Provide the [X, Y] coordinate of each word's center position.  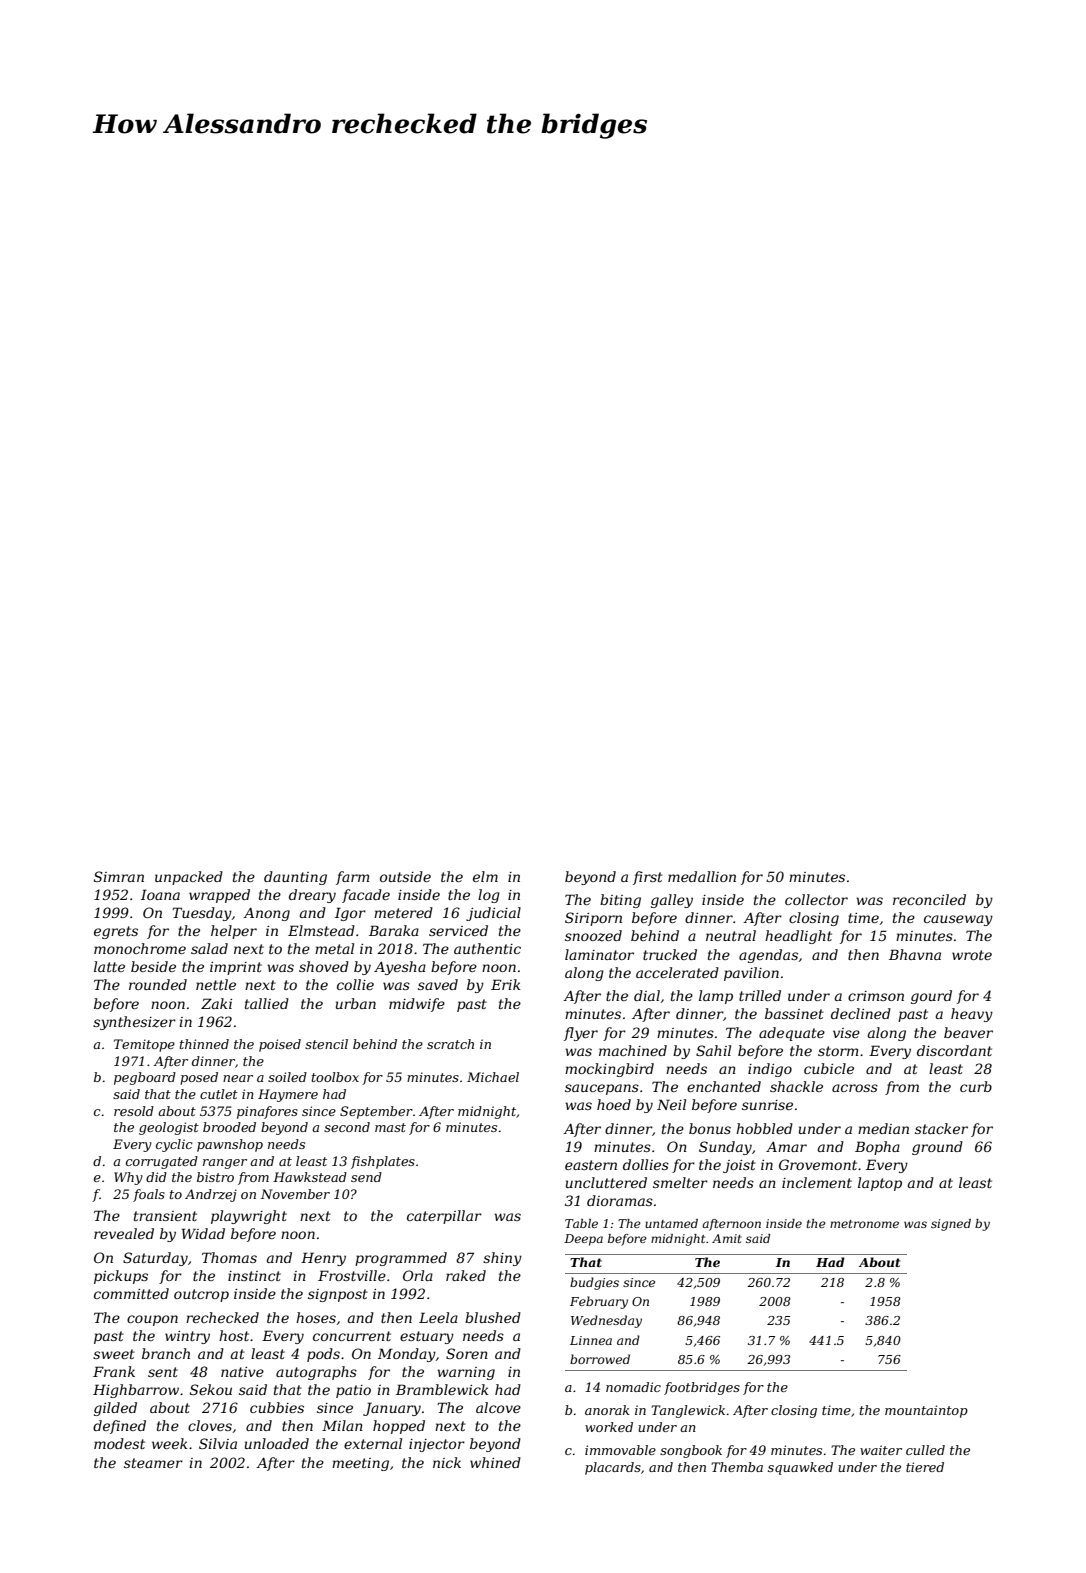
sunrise [767, 1105]
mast [390, 1127]
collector [816, 899]
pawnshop [230, 1145]
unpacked [189, 878]
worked [609, 1427]
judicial [493, 914]
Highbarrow [136, 1391]
